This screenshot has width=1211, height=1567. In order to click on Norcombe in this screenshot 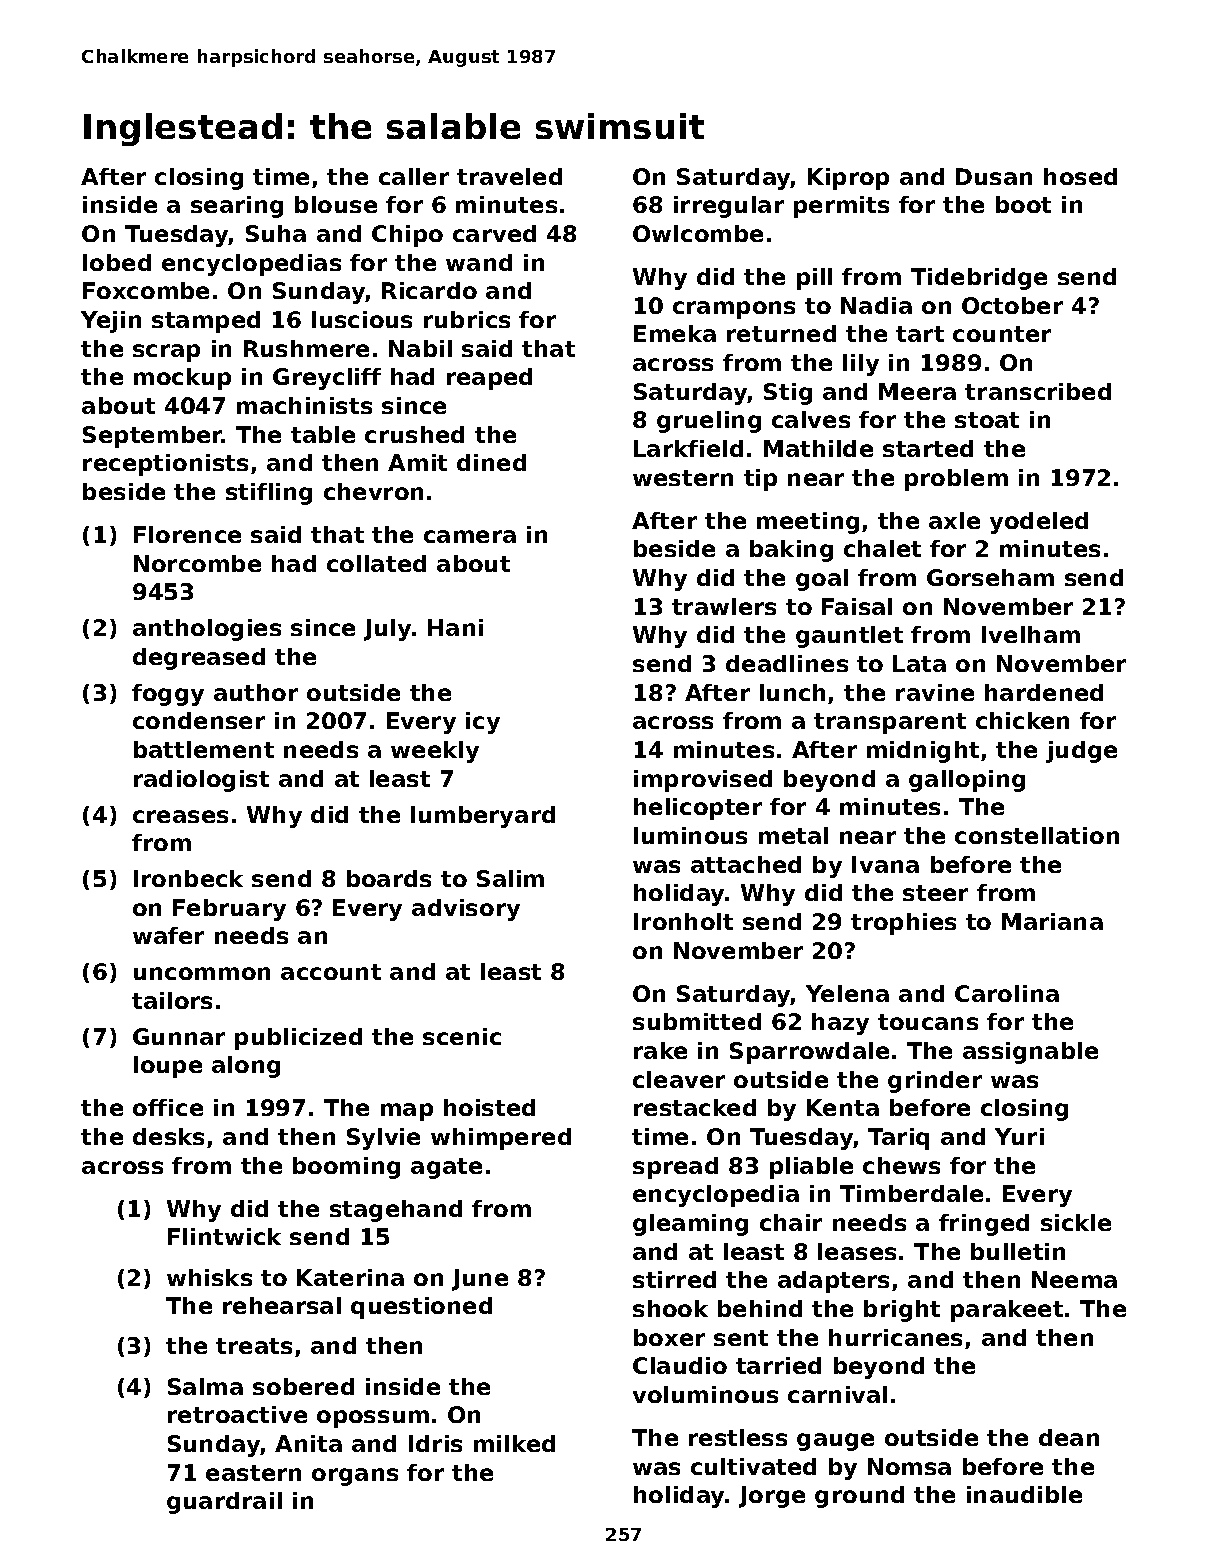, I will do `click(197, 563)`.
